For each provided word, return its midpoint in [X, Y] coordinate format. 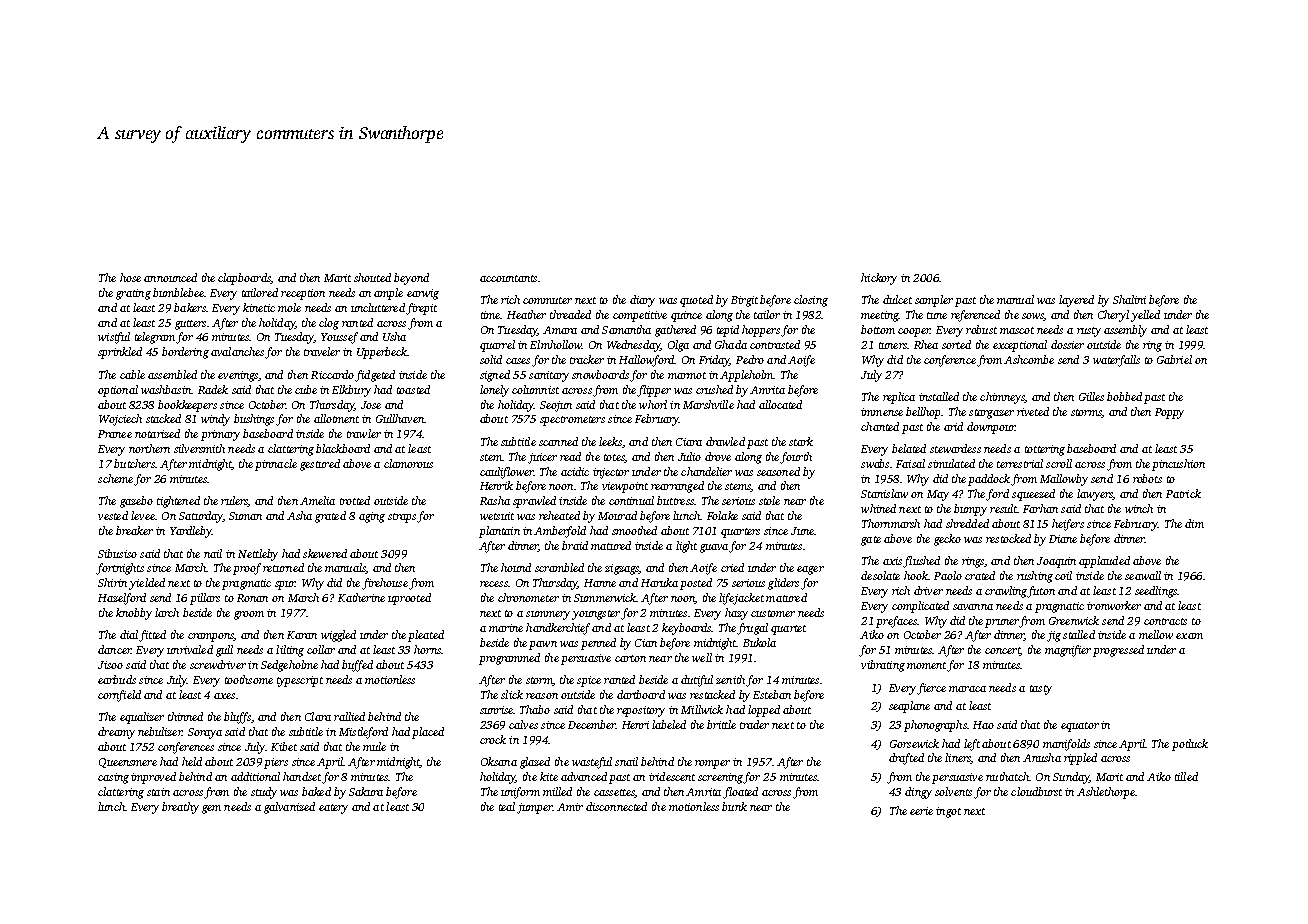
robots [1147, 478]
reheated [559, 515]
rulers [234, 501]
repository [641, 711]
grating [133, 294]
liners [958, 758]
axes [224, 696]
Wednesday [633, 346]
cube [306, 389]
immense [882, 412]
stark [801, 441]
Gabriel [1174, 359]
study [264, 793]
